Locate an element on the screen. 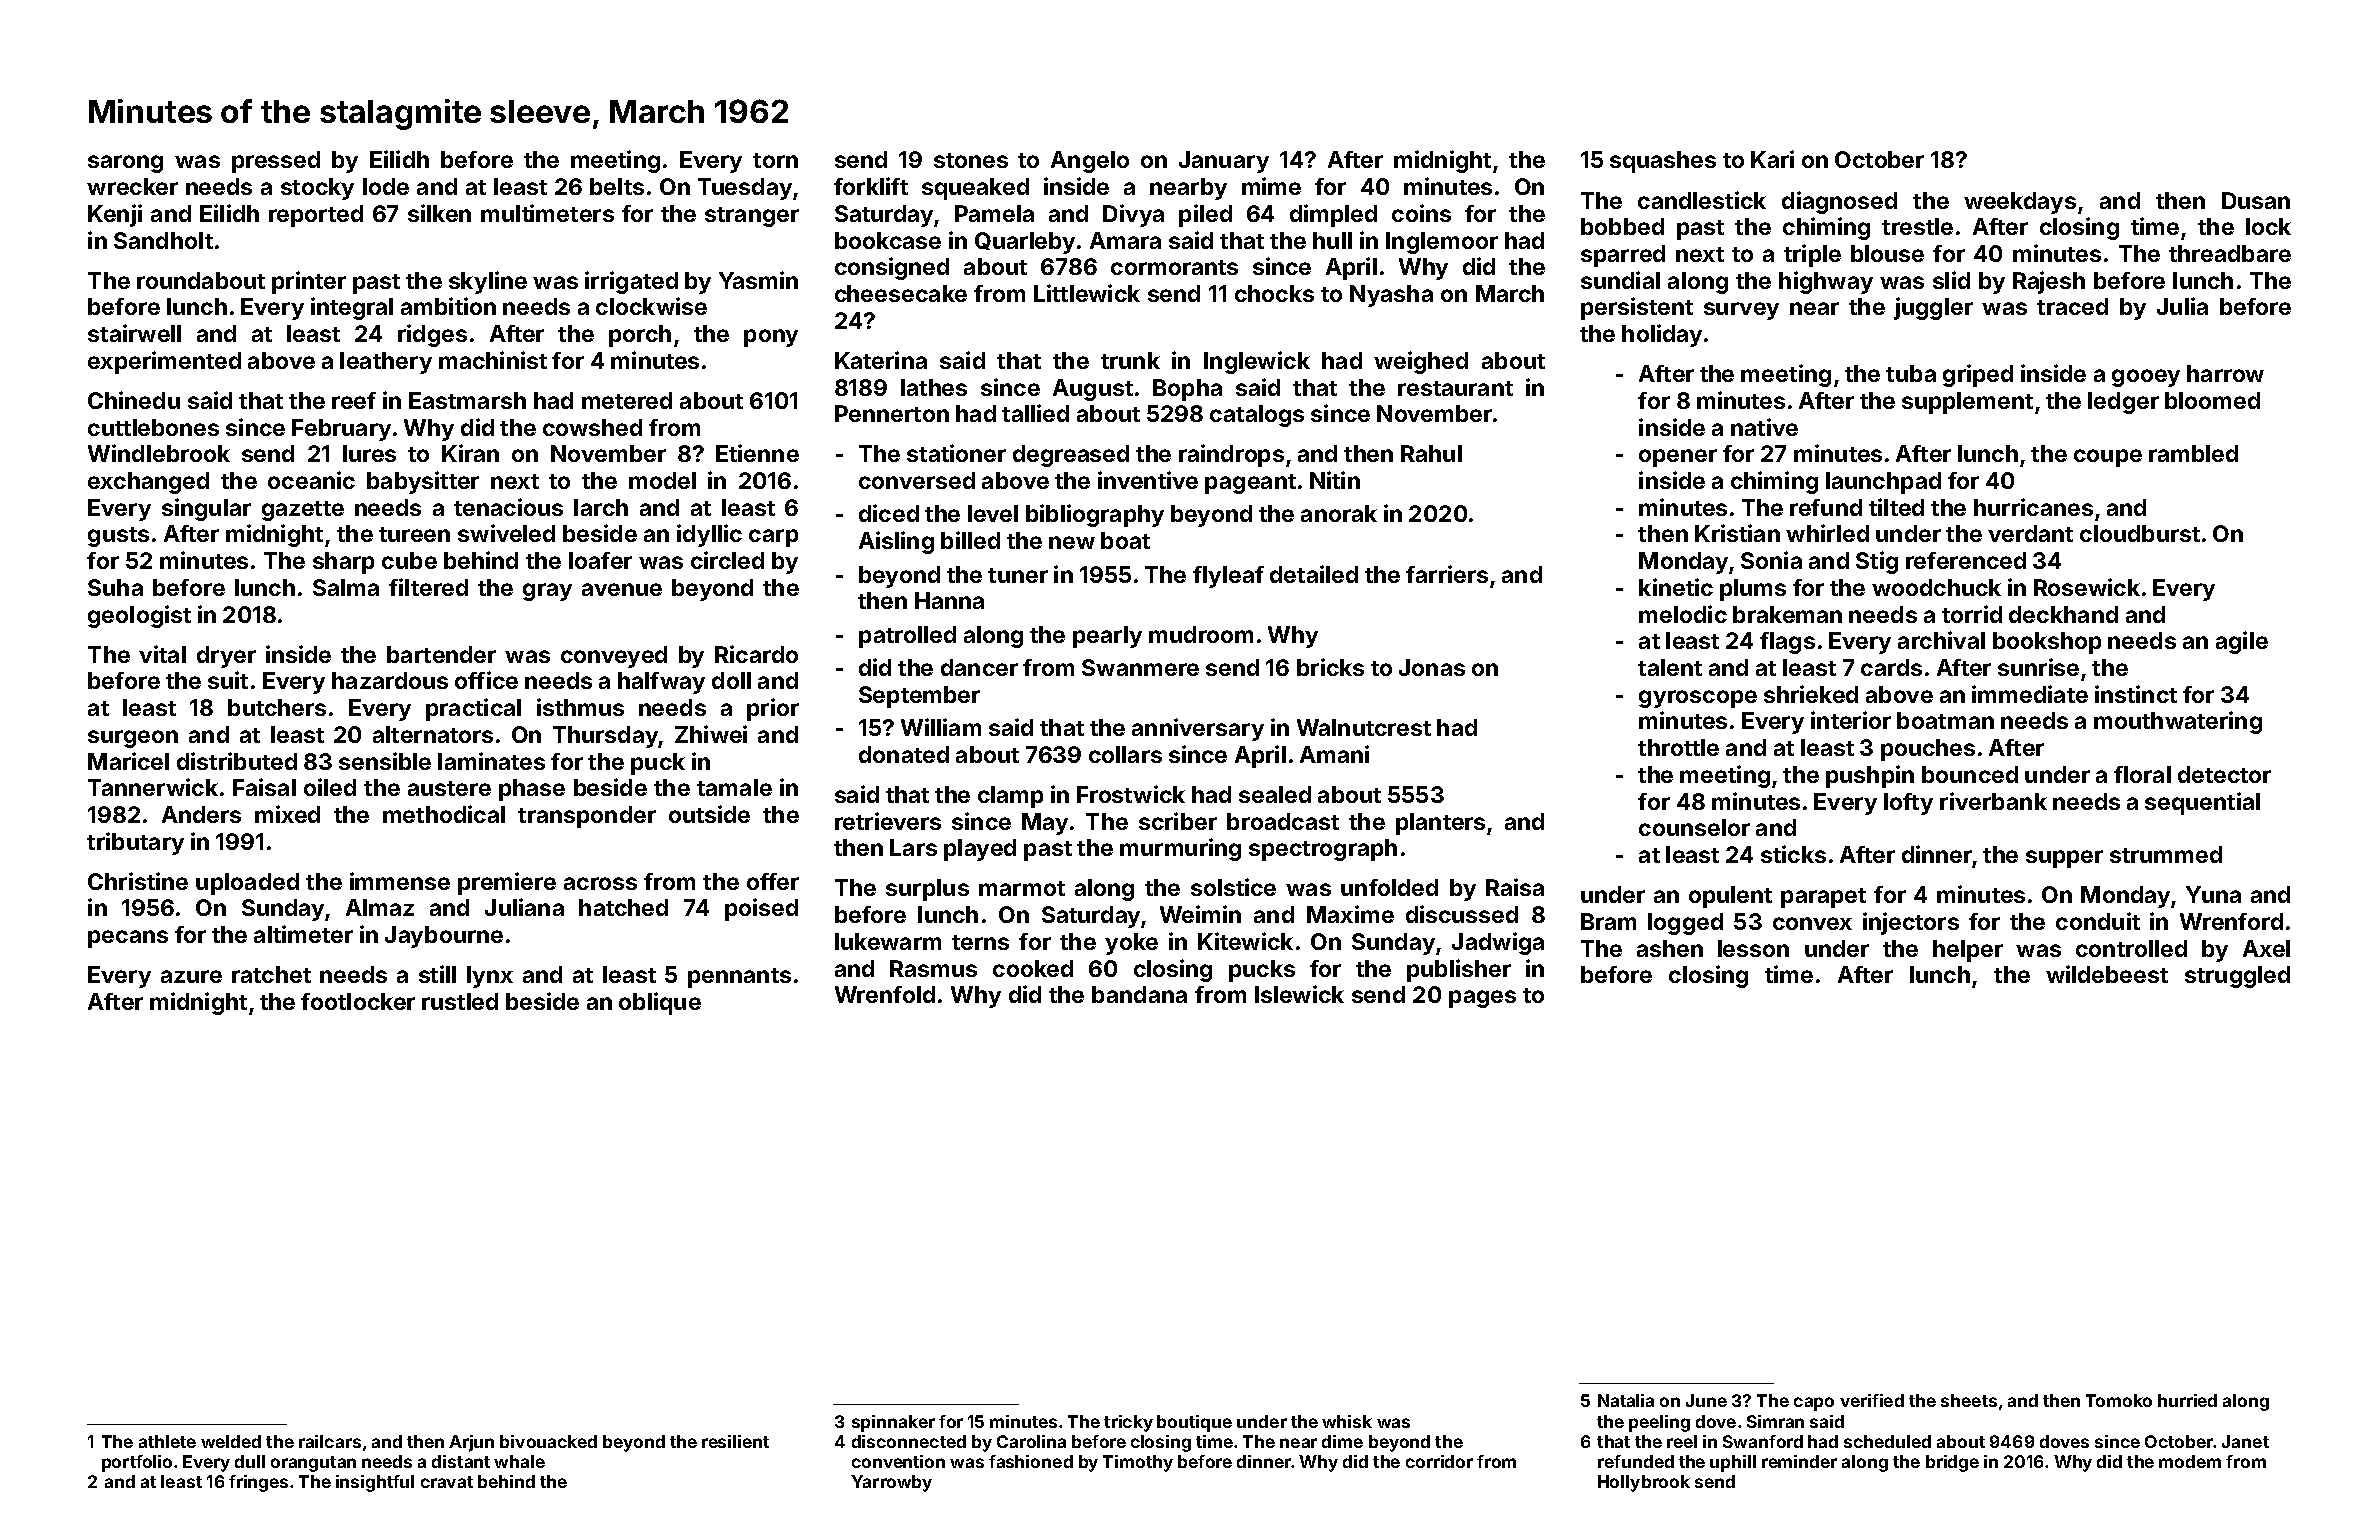 This screenshot has height=1539, width=2379. bartender is located at coordinates (441, 654).
